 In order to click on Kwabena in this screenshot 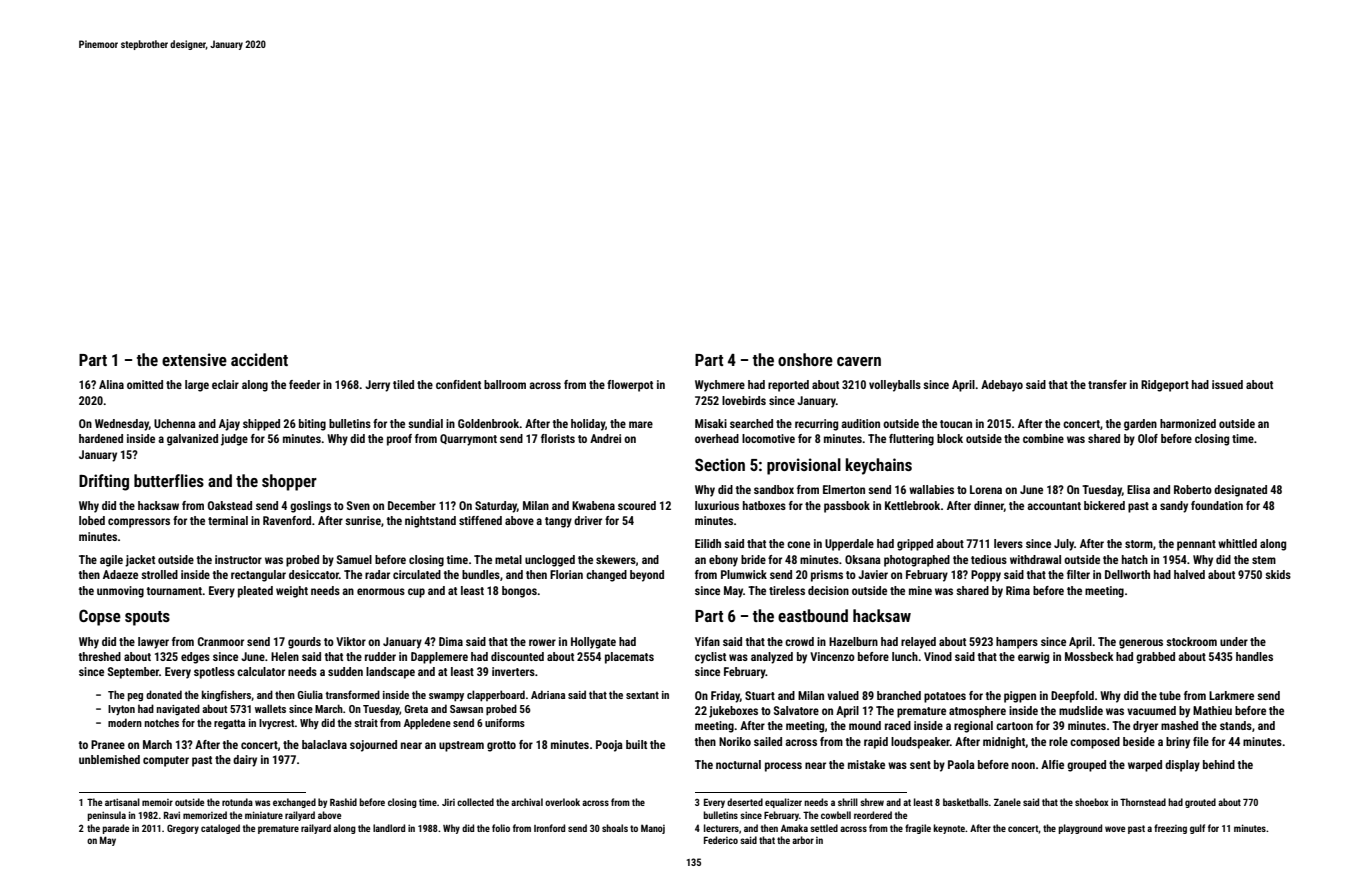, I will do `click(593, 505)`.
